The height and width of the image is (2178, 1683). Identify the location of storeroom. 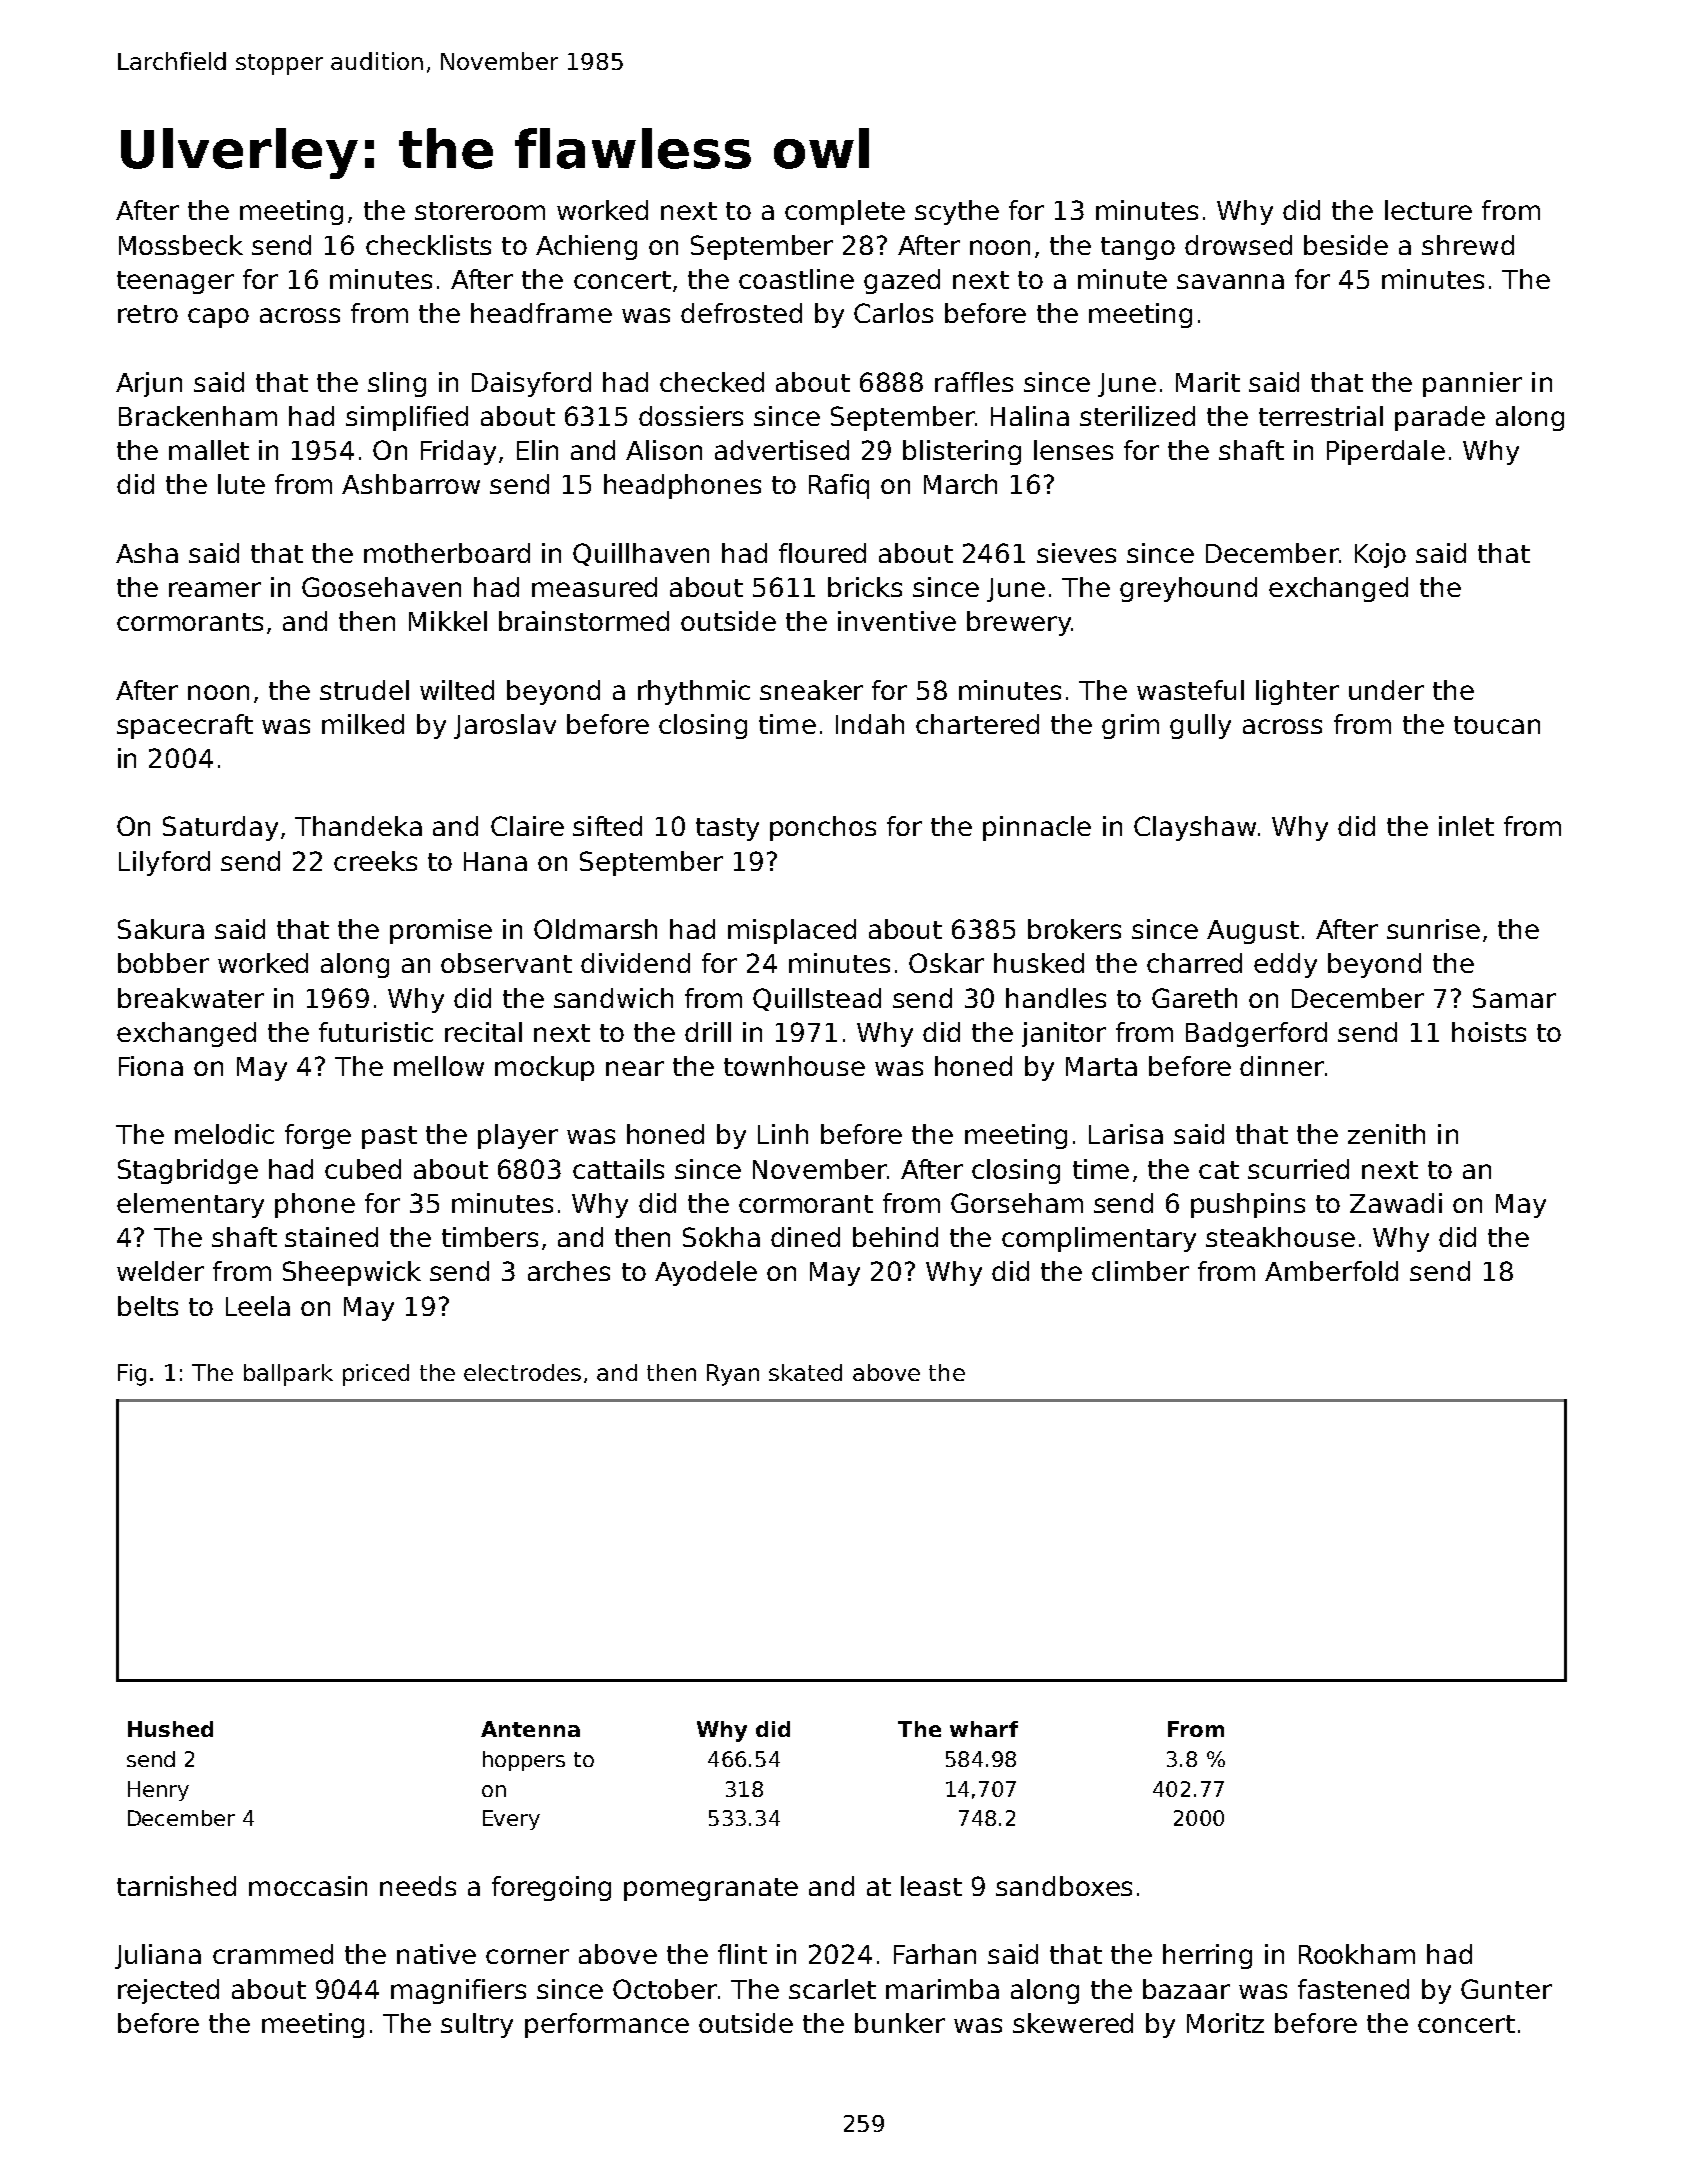
(480, 211).
